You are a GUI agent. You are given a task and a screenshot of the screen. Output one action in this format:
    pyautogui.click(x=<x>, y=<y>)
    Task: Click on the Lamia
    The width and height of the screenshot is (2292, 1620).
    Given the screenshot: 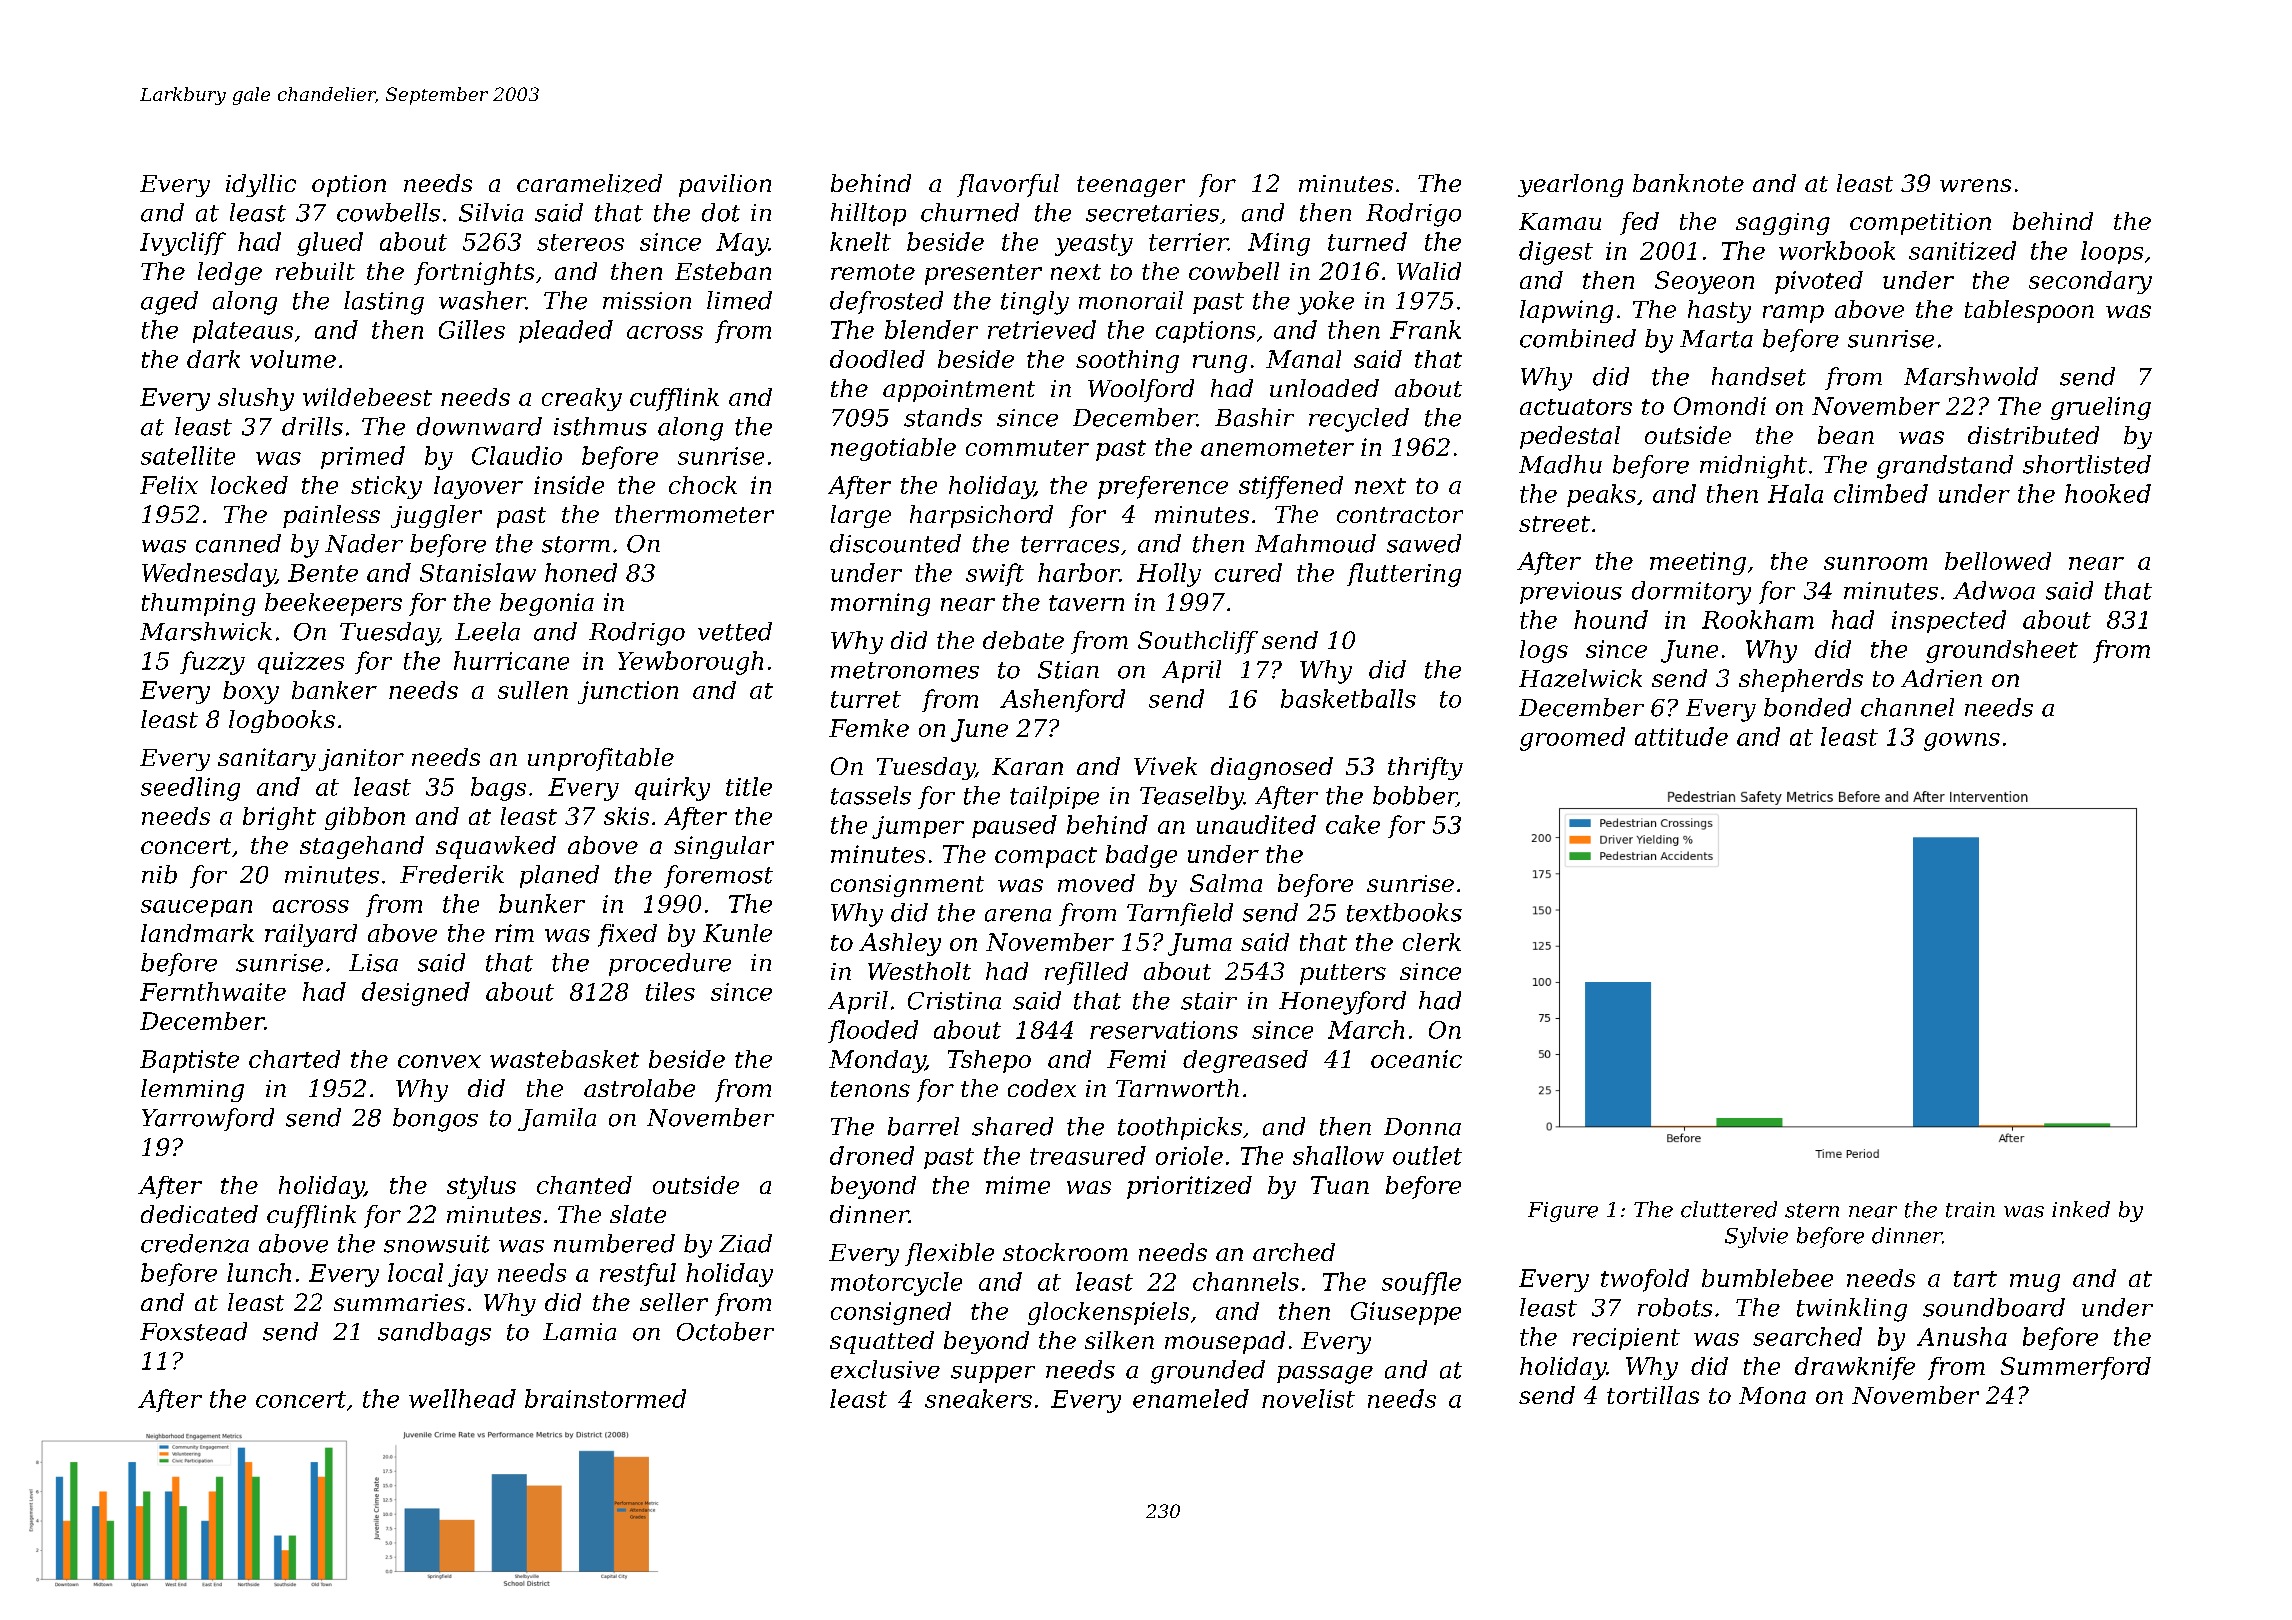 What is the action you would take?
    pyautogui.click(x=579, y=1332)
